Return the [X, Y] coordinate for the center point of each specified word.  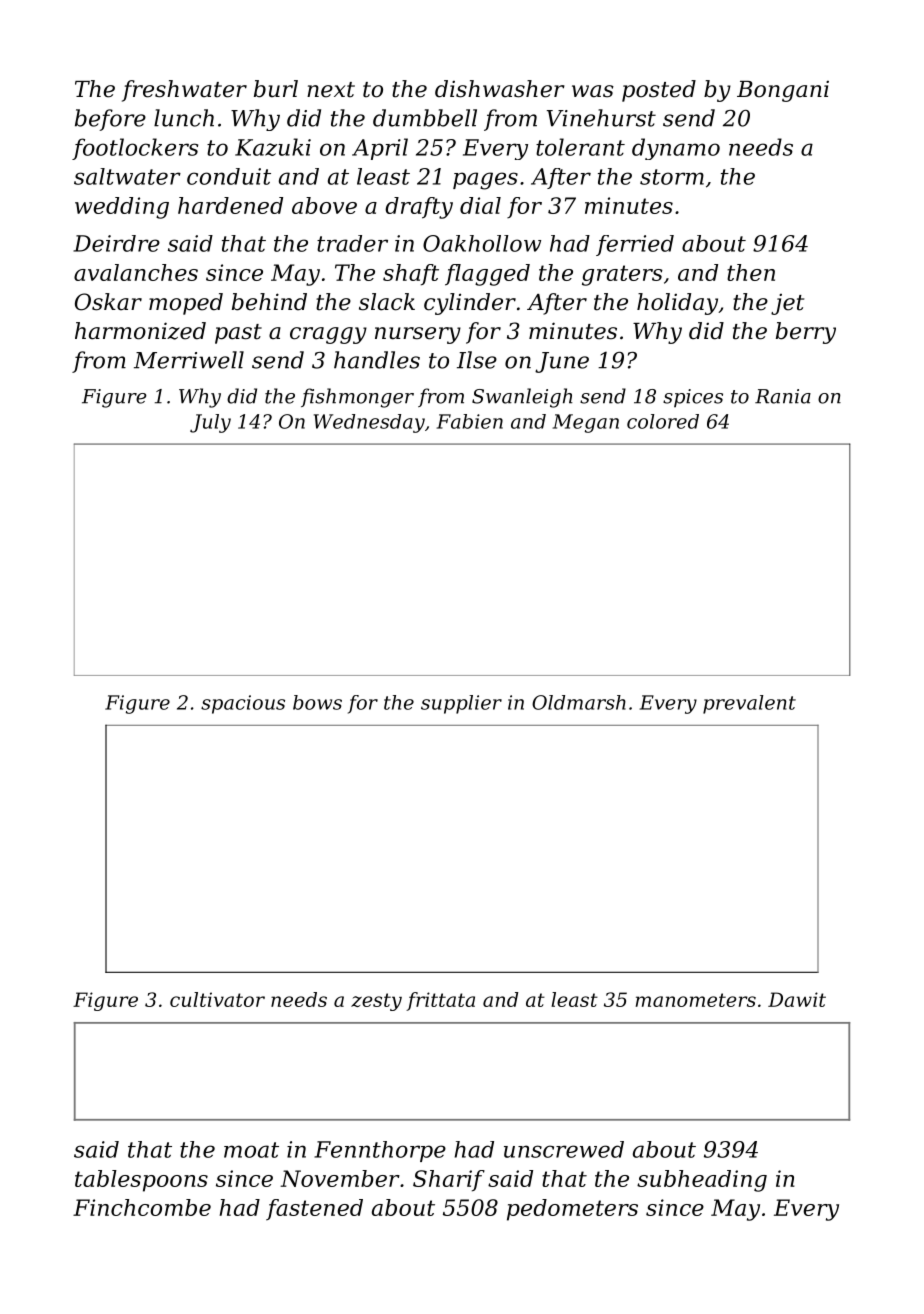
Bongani [783, 91]
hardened [230, 205]
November [340, 1178]
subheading [702, 1181]
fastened [314, 1210]
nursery [418, 335]
